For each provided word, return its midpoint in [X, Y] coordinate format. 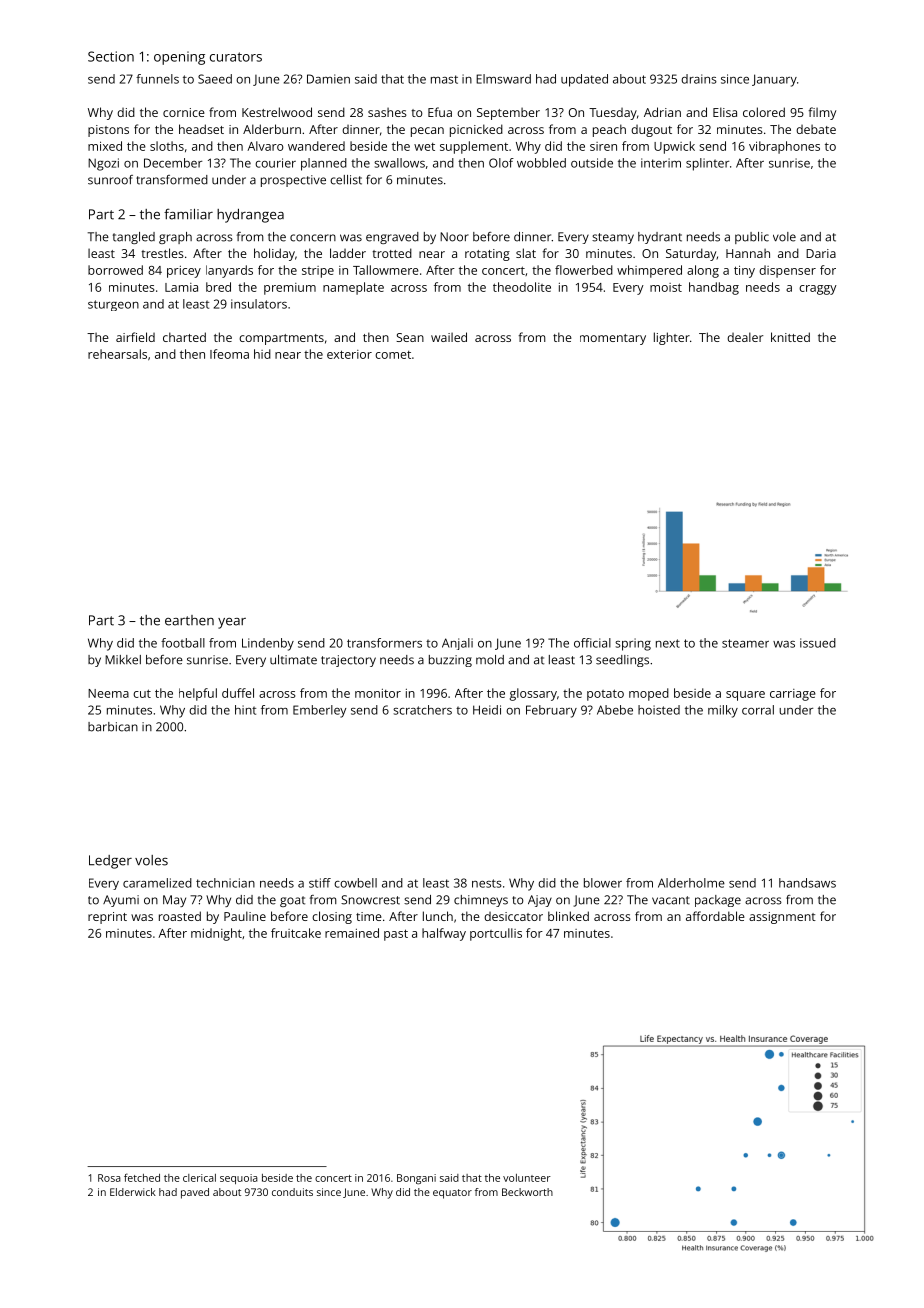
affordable [715, 916]
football [183, 643]
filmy [822, 113]
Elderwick [133, 1192]
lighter [672, 338]
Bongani [416, 1179]
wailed [449, 337]
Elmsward [503, 79]
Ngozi [103, 164]
